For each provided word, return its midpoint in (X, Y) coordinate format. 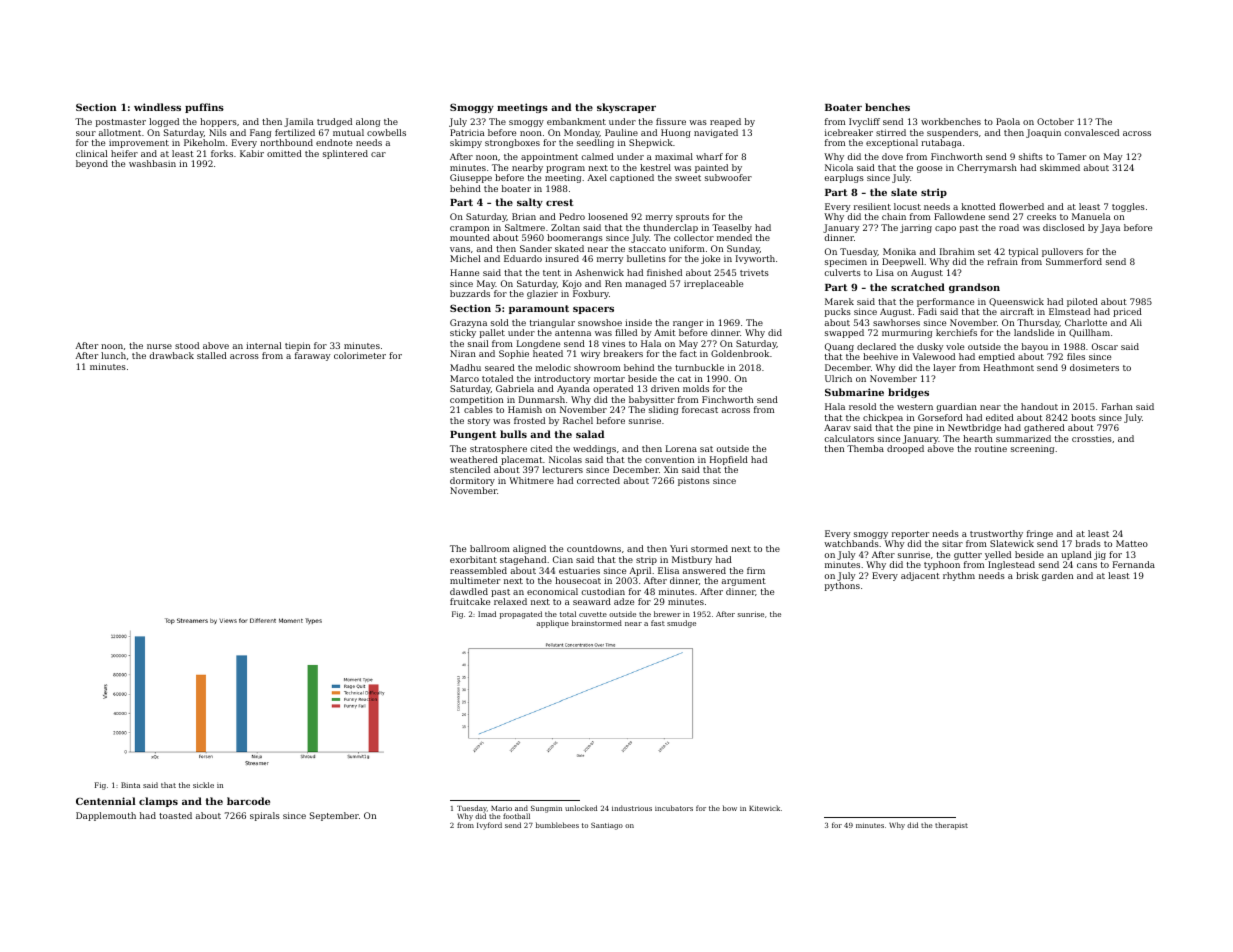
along (368, 122)
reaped (725, 122)
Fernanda (1134, 564)
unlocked (581, 808)
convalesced (1091, 132)
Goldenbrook (740, 353)
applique (552, 624)
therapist (951, 826)
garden (1057, 576)
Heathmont (1009, 367)
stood (187, 345)
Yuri (679, 548)
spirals (265, 816)
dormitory (472, 481)
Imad (487, 614)
